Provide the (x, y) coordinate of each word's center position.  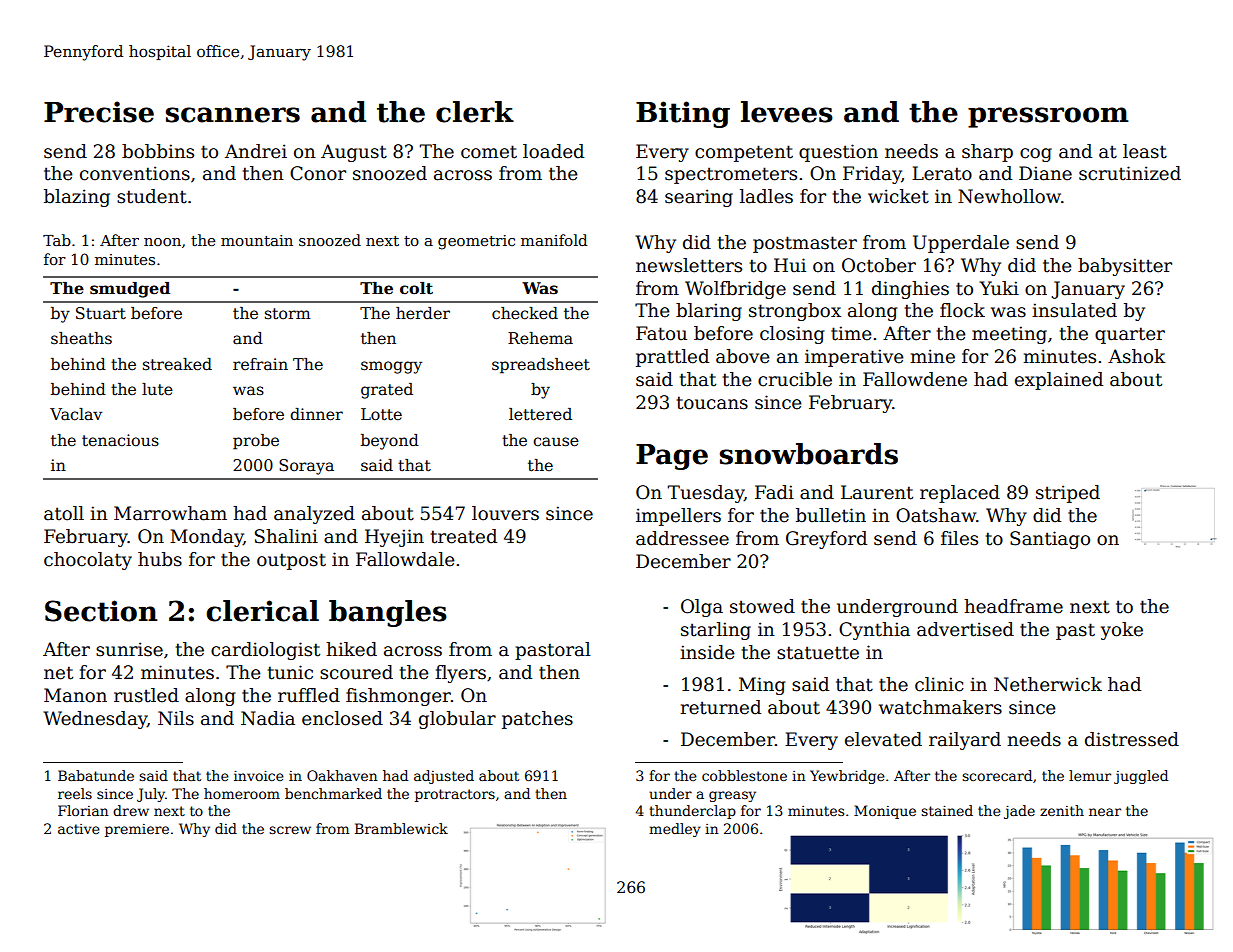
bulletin (831, 515)
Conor (318, 173)
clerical (262, 611)
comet (489, 152)
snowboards (809, 454)
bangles (388, 613)
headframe (1013, 606)
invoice (259, 776)
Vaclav (76, 414)
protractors (455, 795)
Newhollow (1009, 196)
